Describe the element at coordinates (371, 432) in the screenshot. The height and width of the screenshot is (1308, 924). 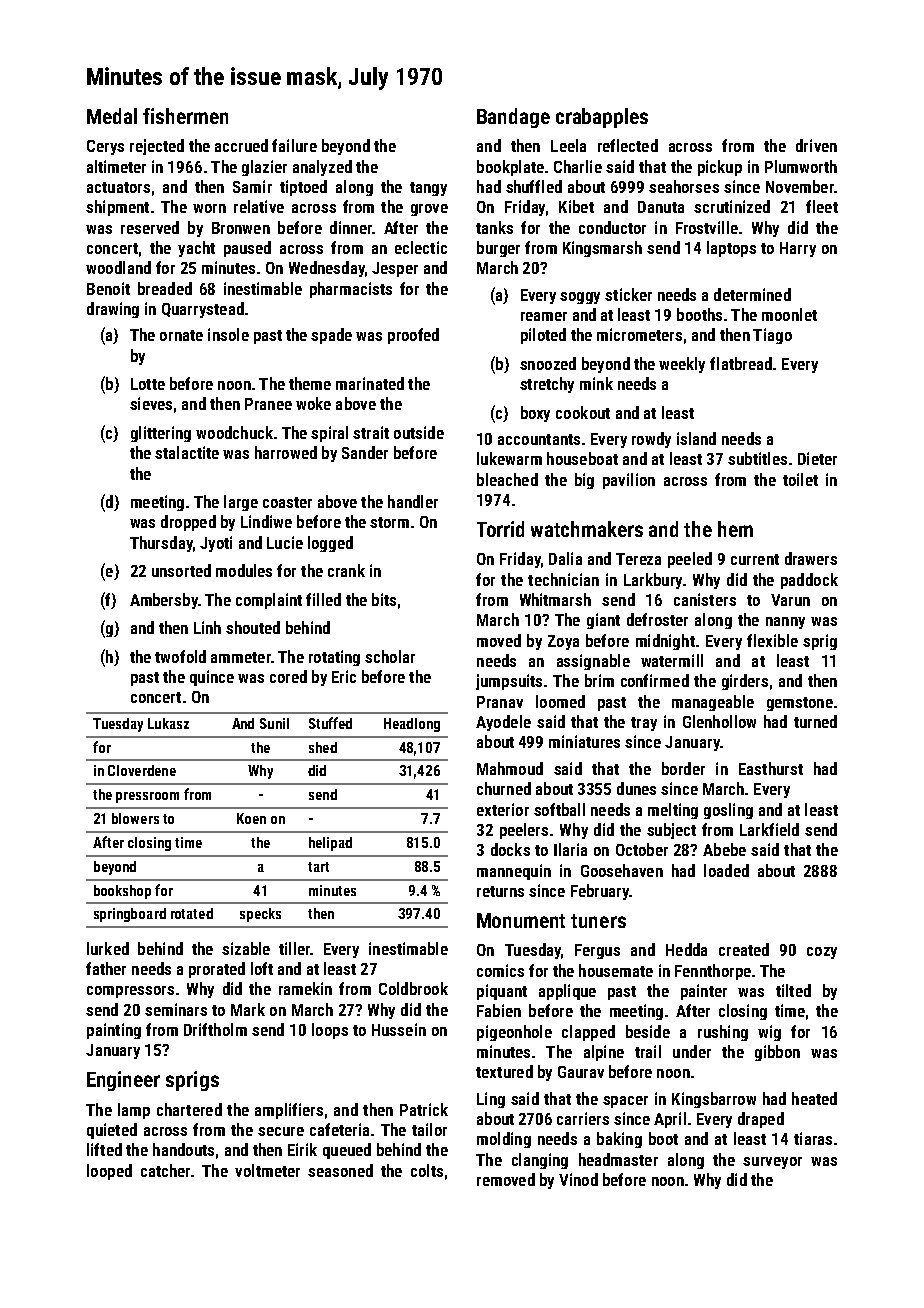
I see `strait` at that location.
